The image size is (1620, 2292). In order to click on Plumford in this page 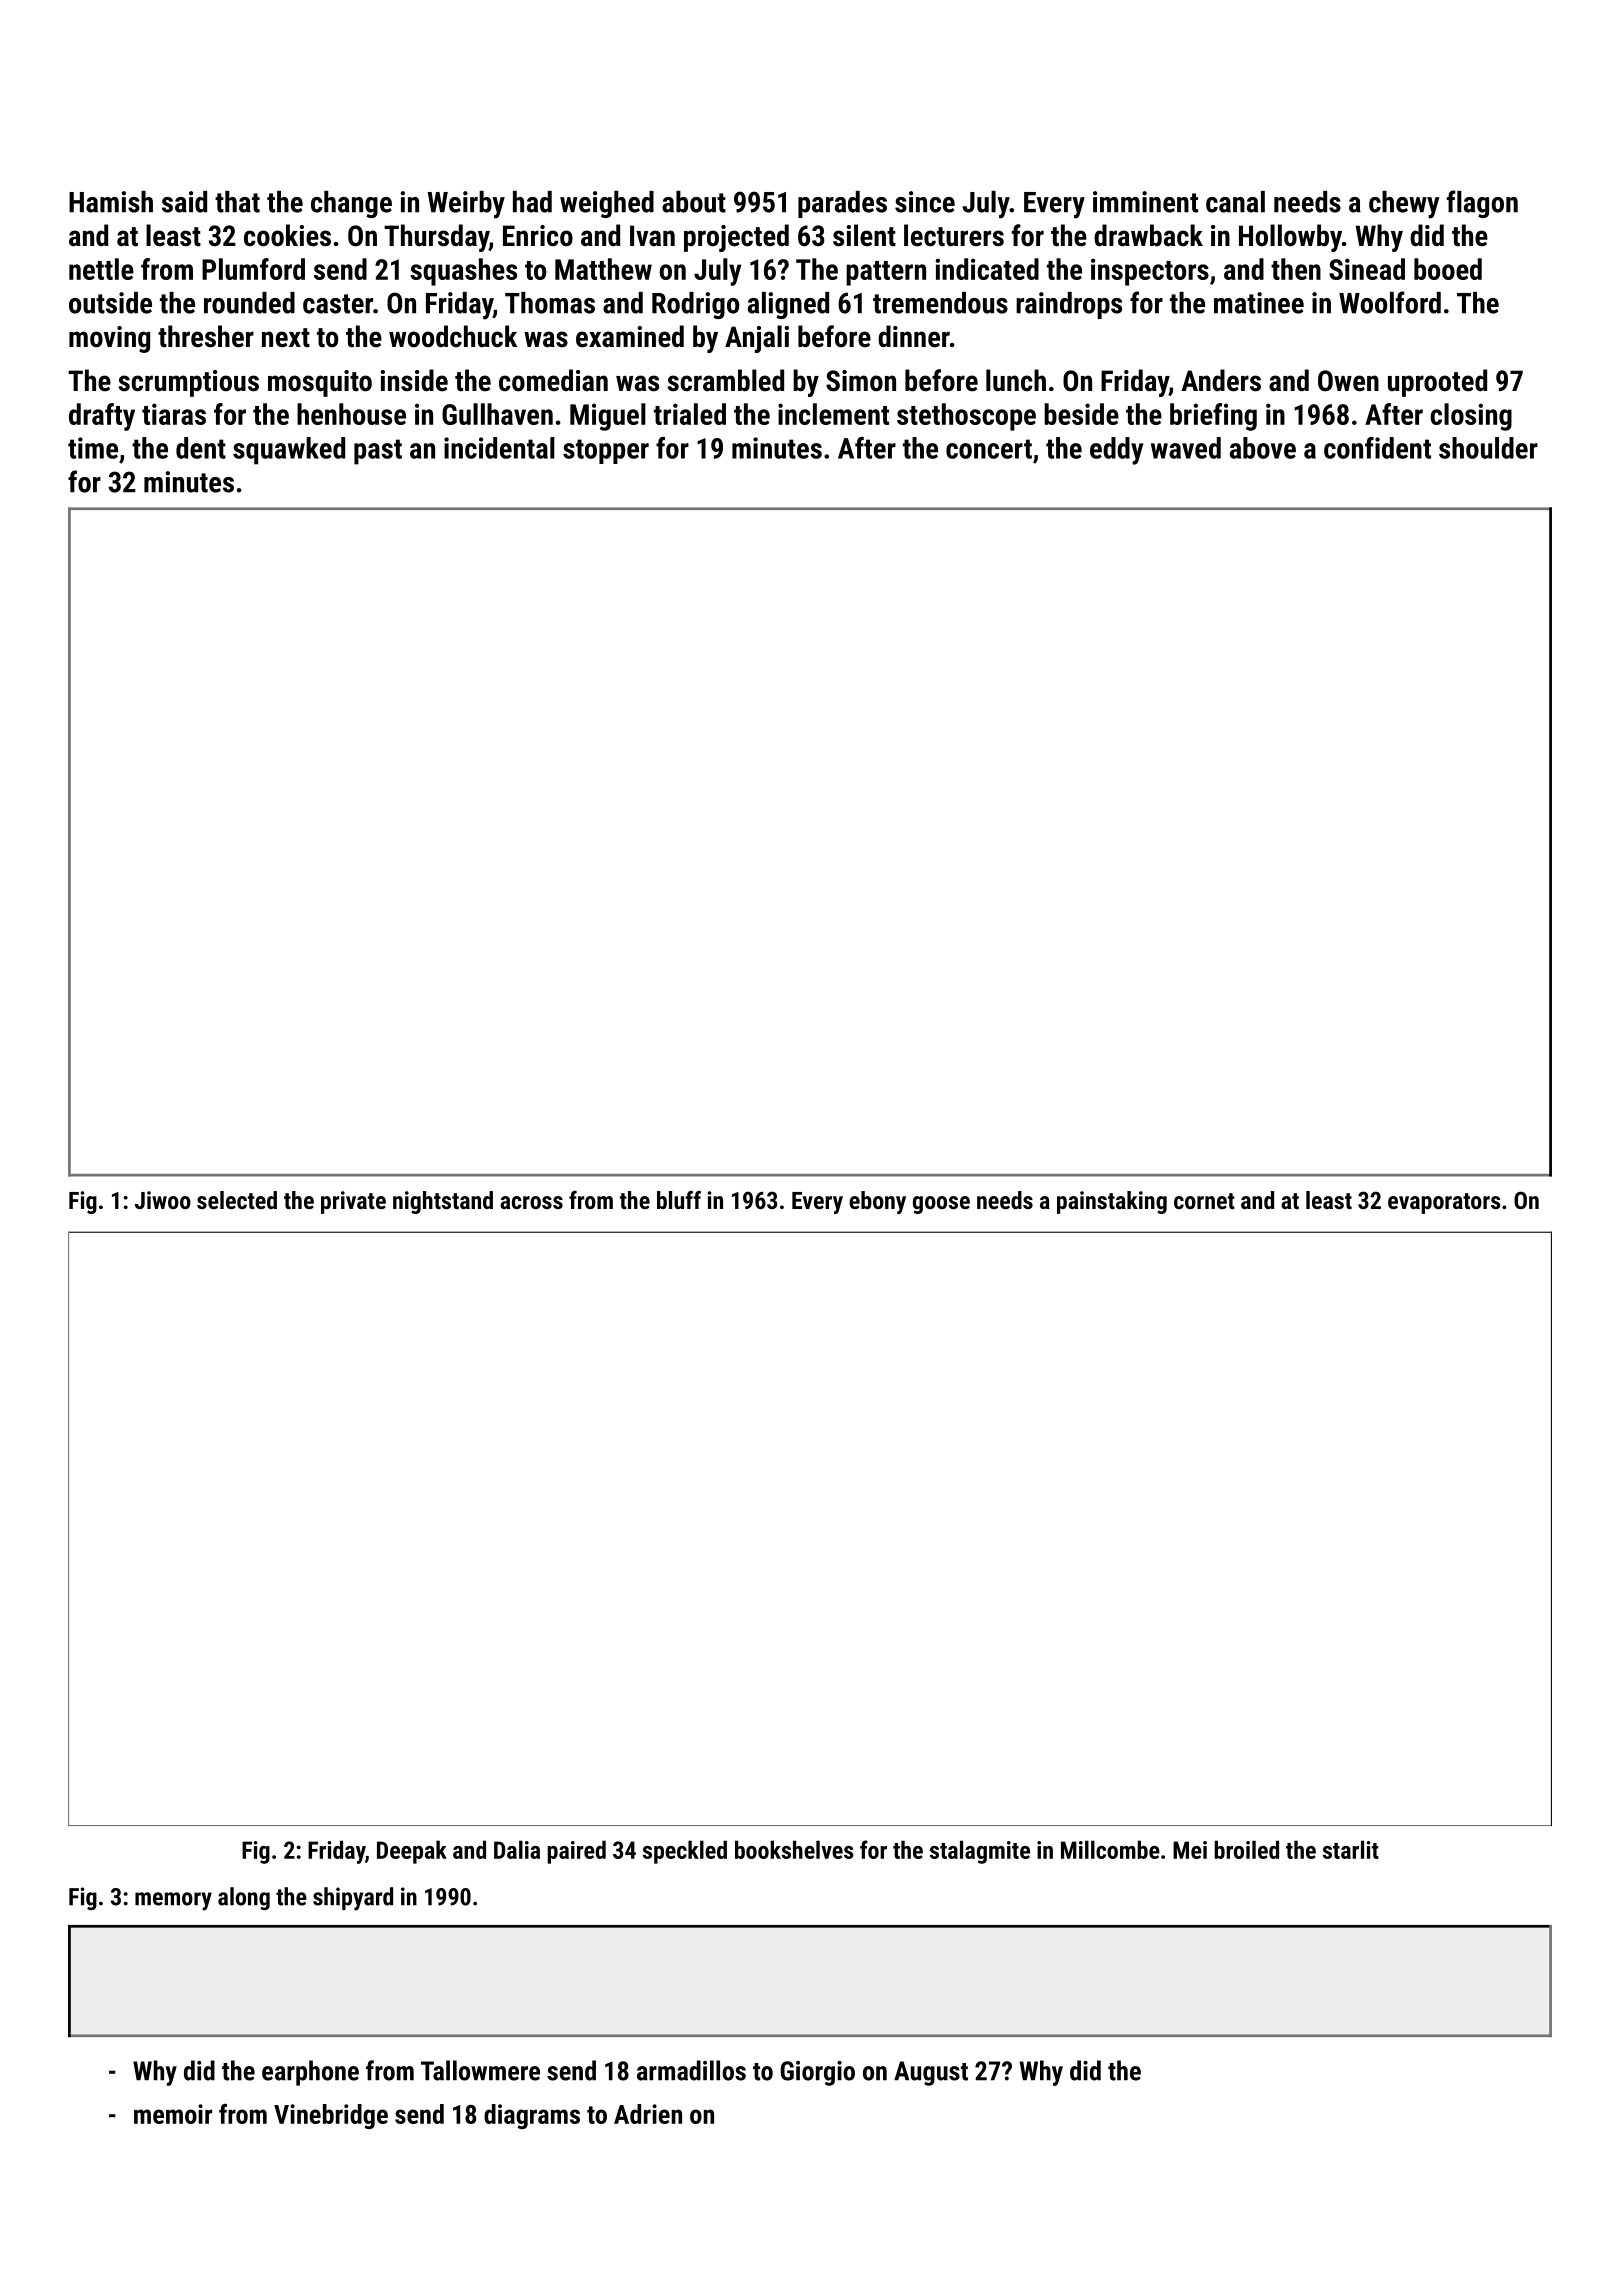, I will do `click(253, 269)`.
